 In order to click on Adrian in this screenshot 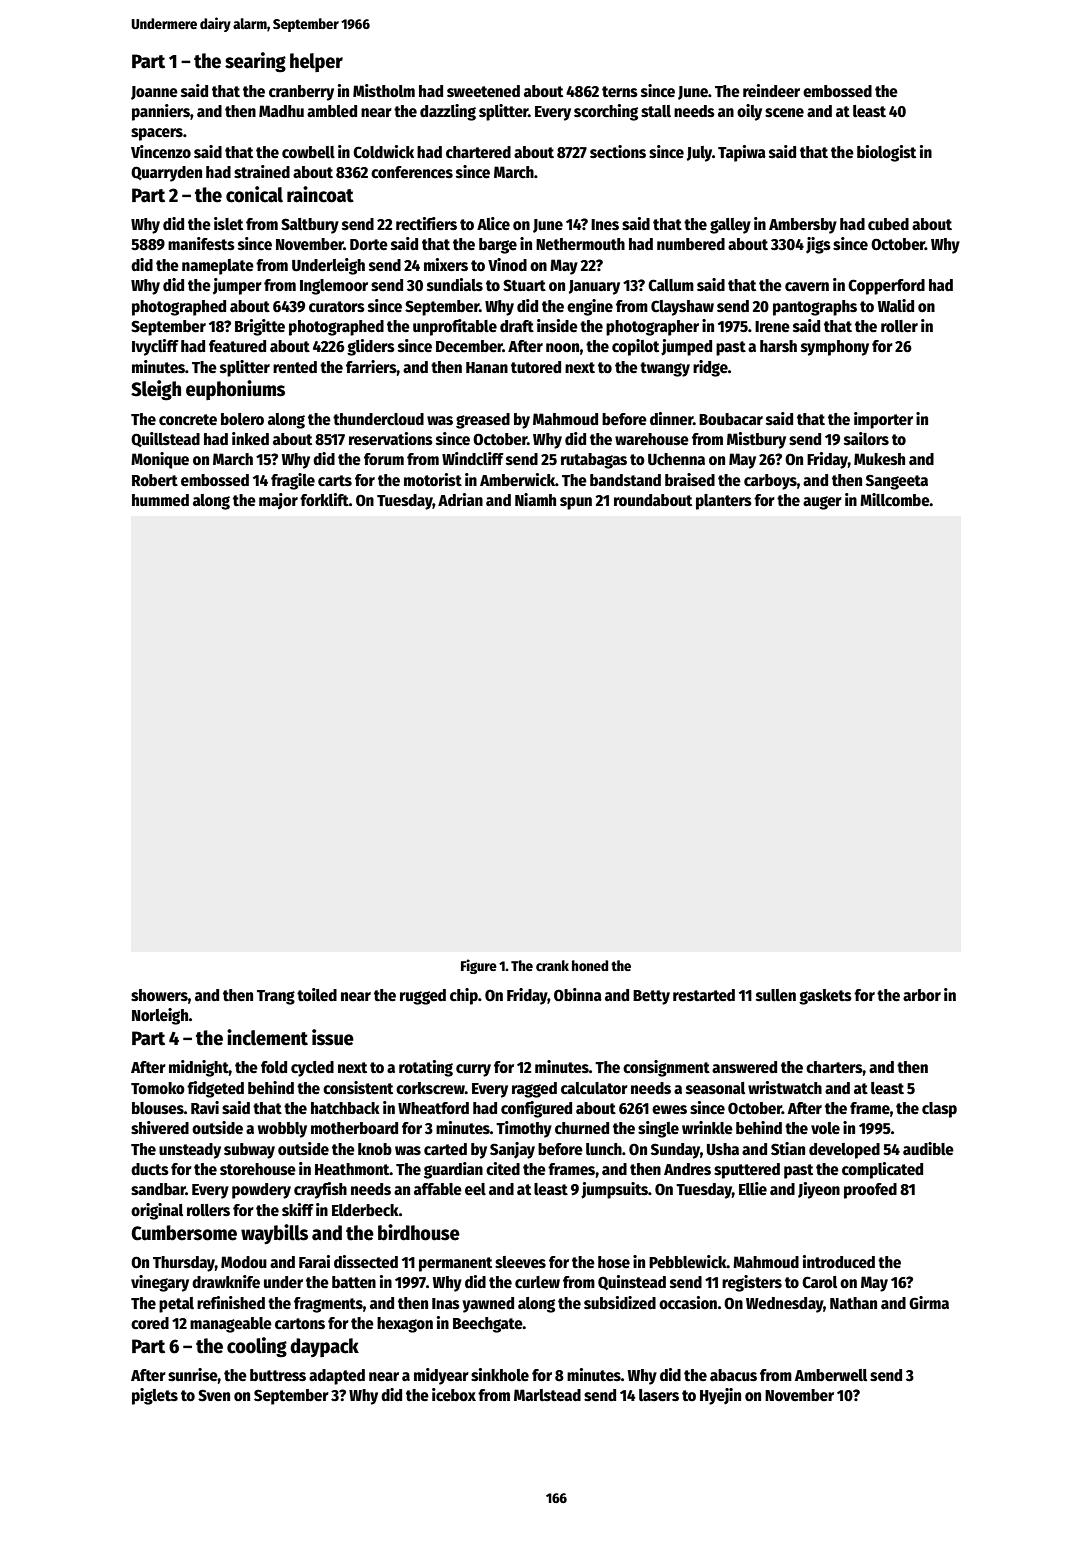, I will do `click(460, 499)`.
